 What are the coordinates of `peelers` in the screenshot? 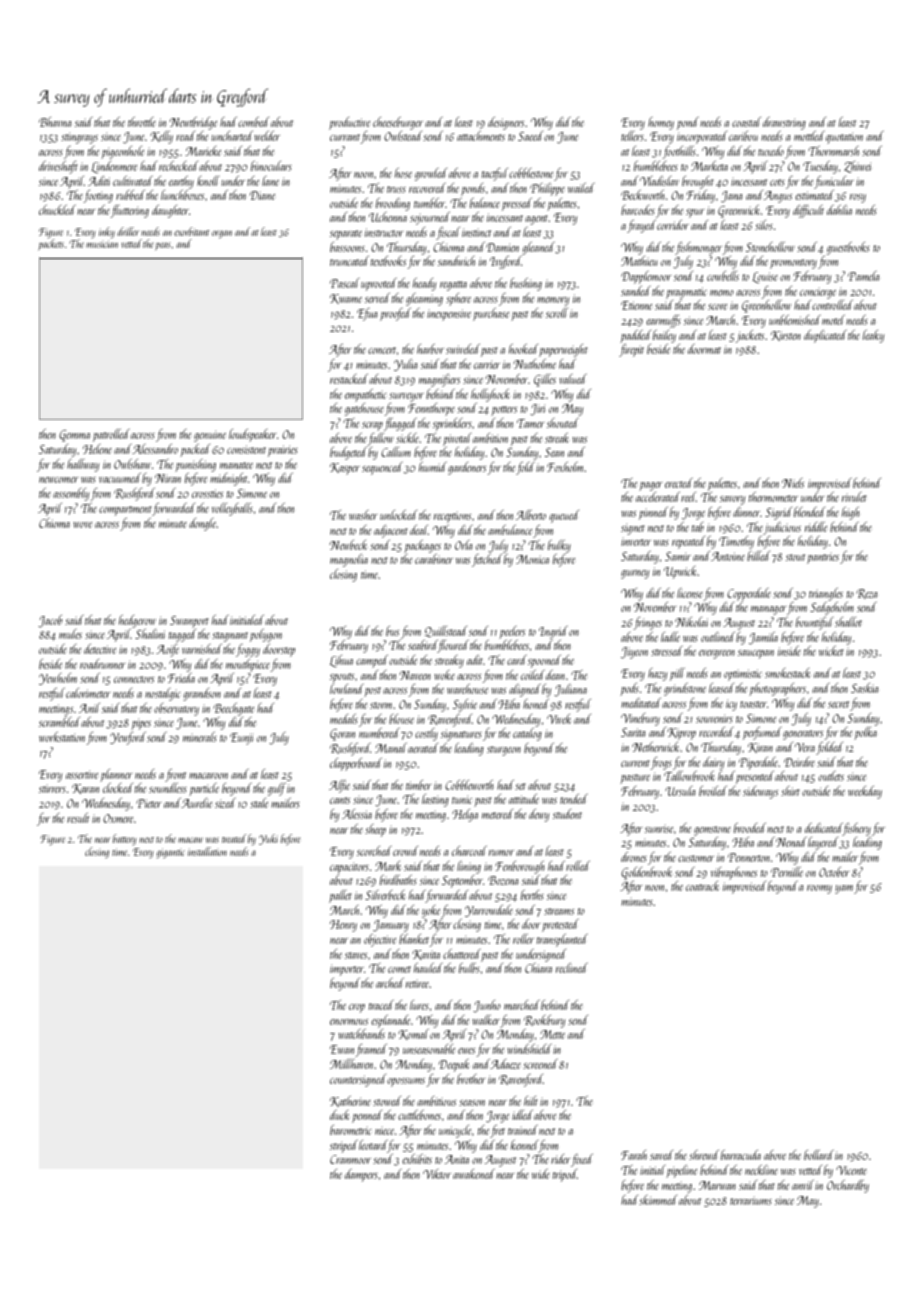 It's located at (512, 632).
